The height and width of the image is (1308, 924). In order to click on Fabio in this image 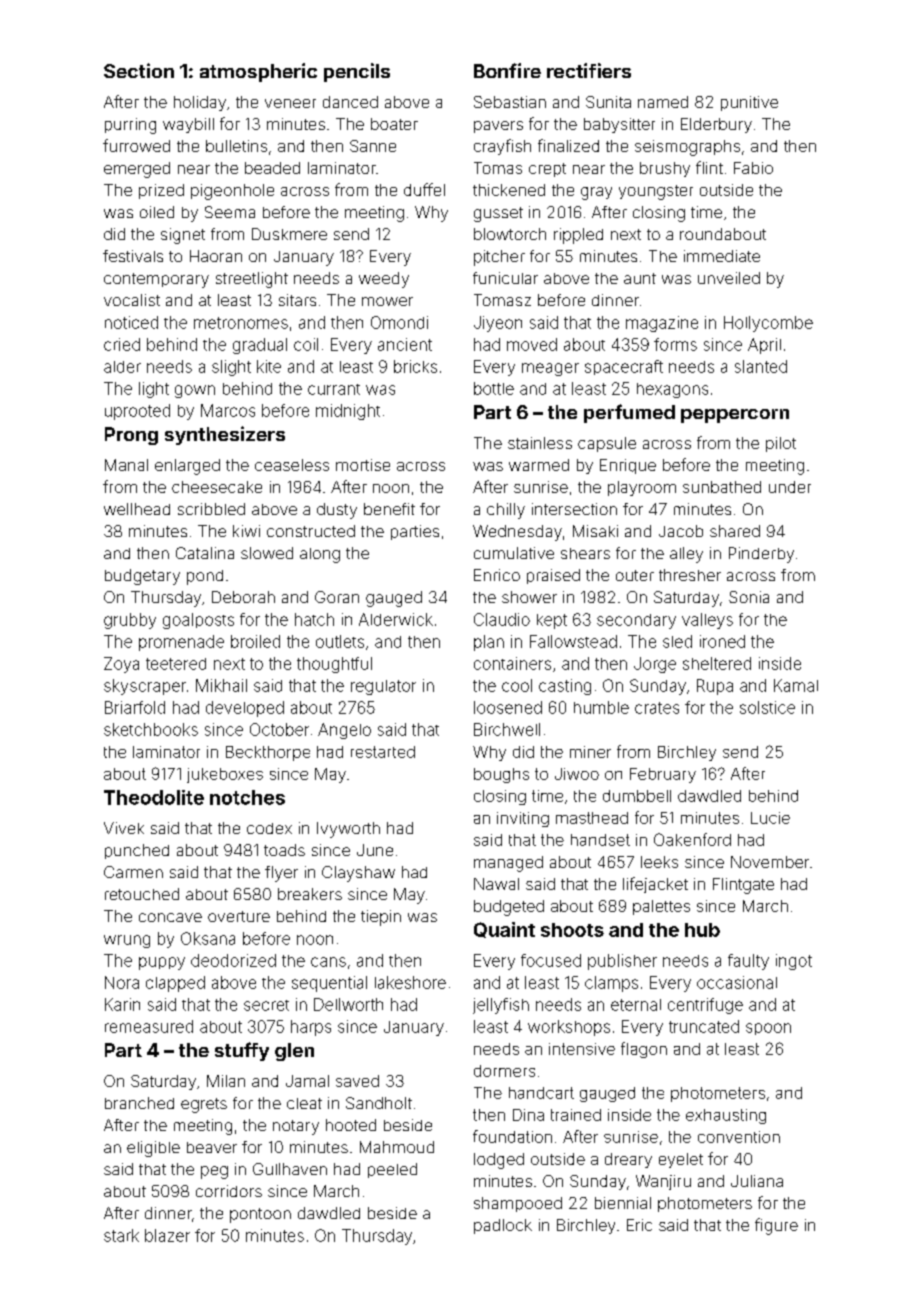, I will do `click(753, 168)`.
